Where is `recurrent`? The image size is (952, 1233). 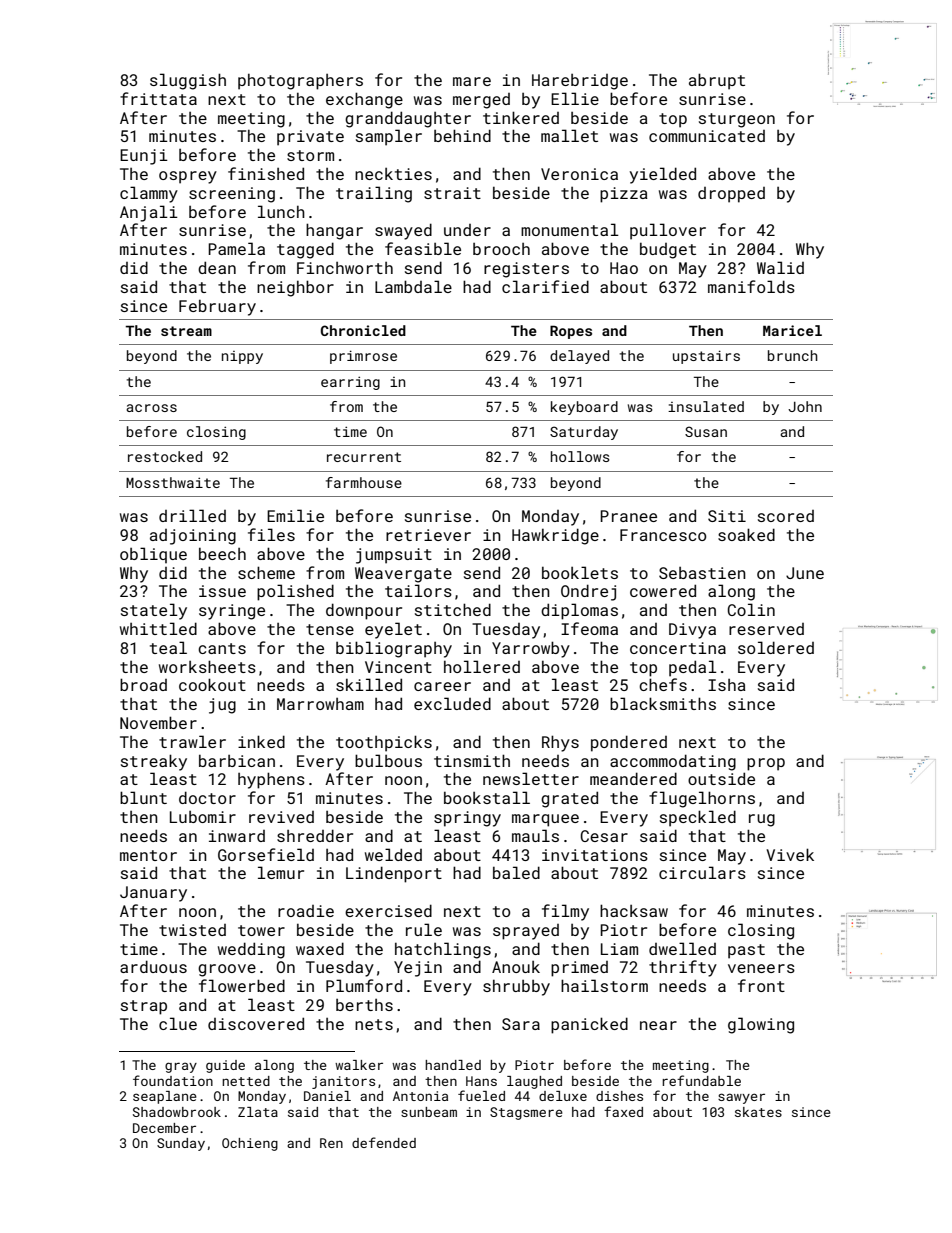 recurrent is located at coordinates (364, 457).
